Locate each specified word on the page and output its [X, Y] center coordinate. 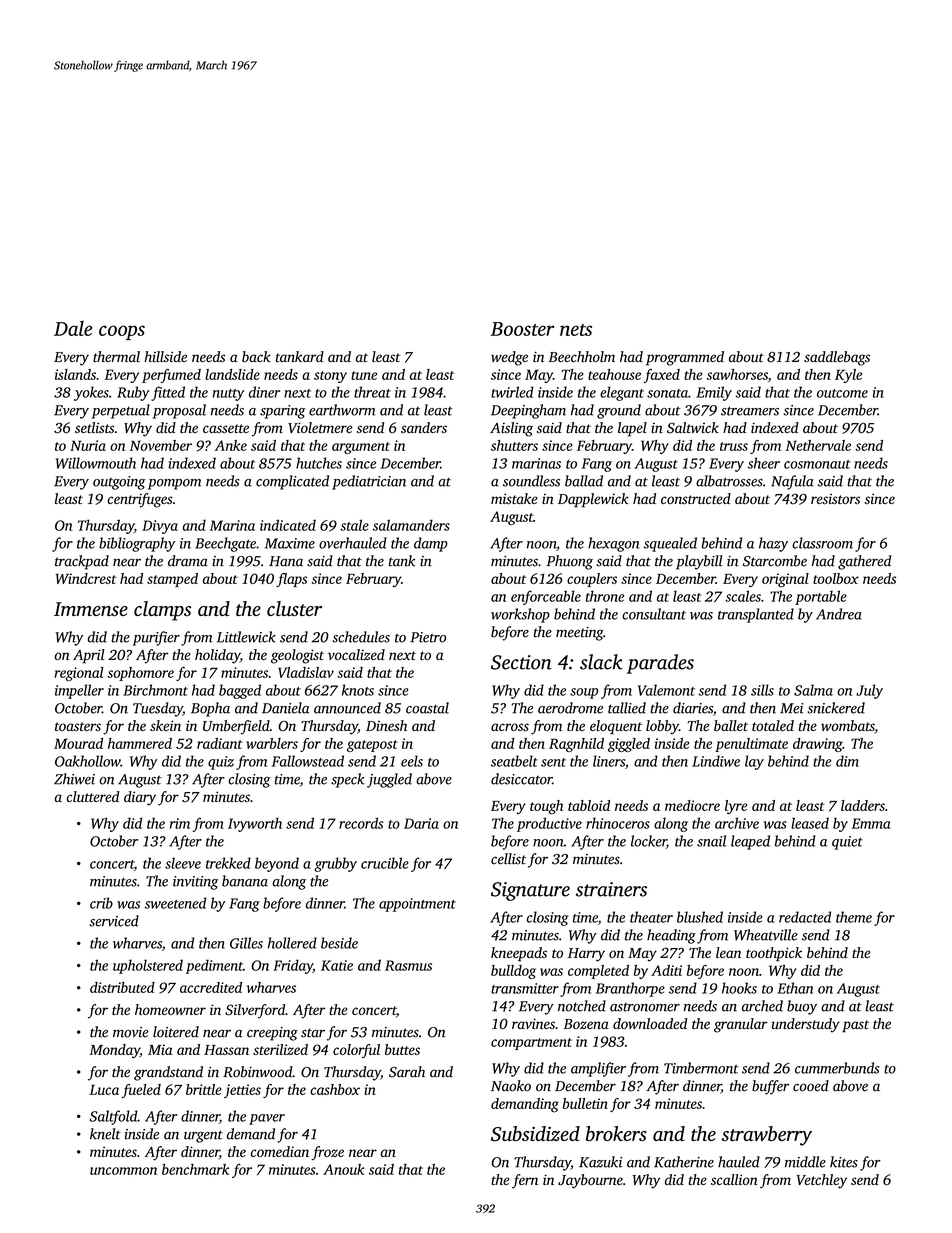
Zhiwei [74, 779]
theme [854, 917]
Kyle [848, 376]
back [256, 357]
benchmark [195, 1169]
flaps [291, 580]
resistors [835, 498]
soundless [531, 481]
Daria [421, 823]
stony [330, 377]
